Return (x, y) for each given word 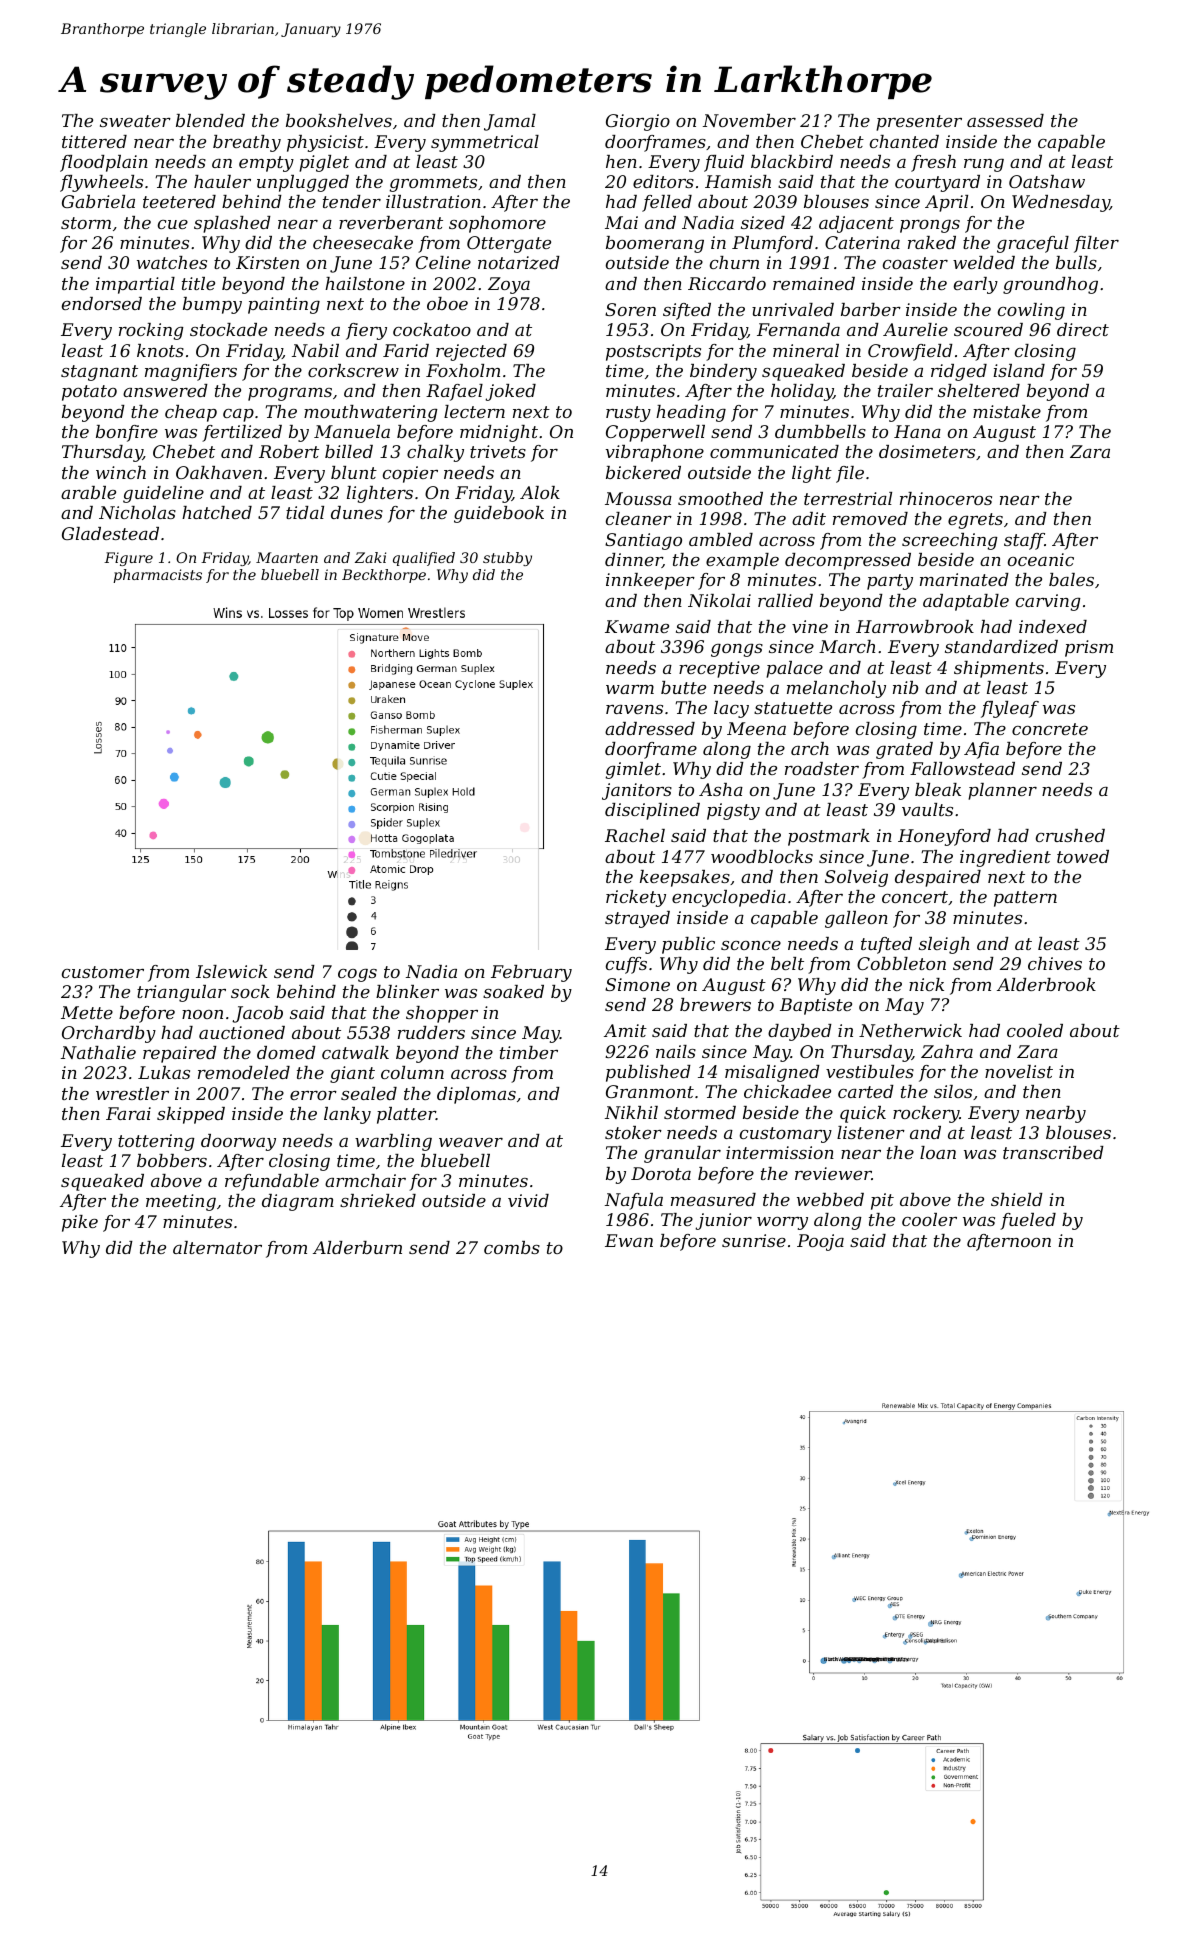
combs (512, 1247)
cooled (1035, 1030)
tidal (305, 512)
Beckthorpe (384, 576)
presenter (919, 123)
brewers (715, 1004)
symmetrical (485, 143)
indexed (1053, 626)
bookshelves (339, 120)
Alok (540, 492)
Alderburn (357, 1247)
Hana (917, 431)
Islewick (231, 971)
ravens (634, 709)
